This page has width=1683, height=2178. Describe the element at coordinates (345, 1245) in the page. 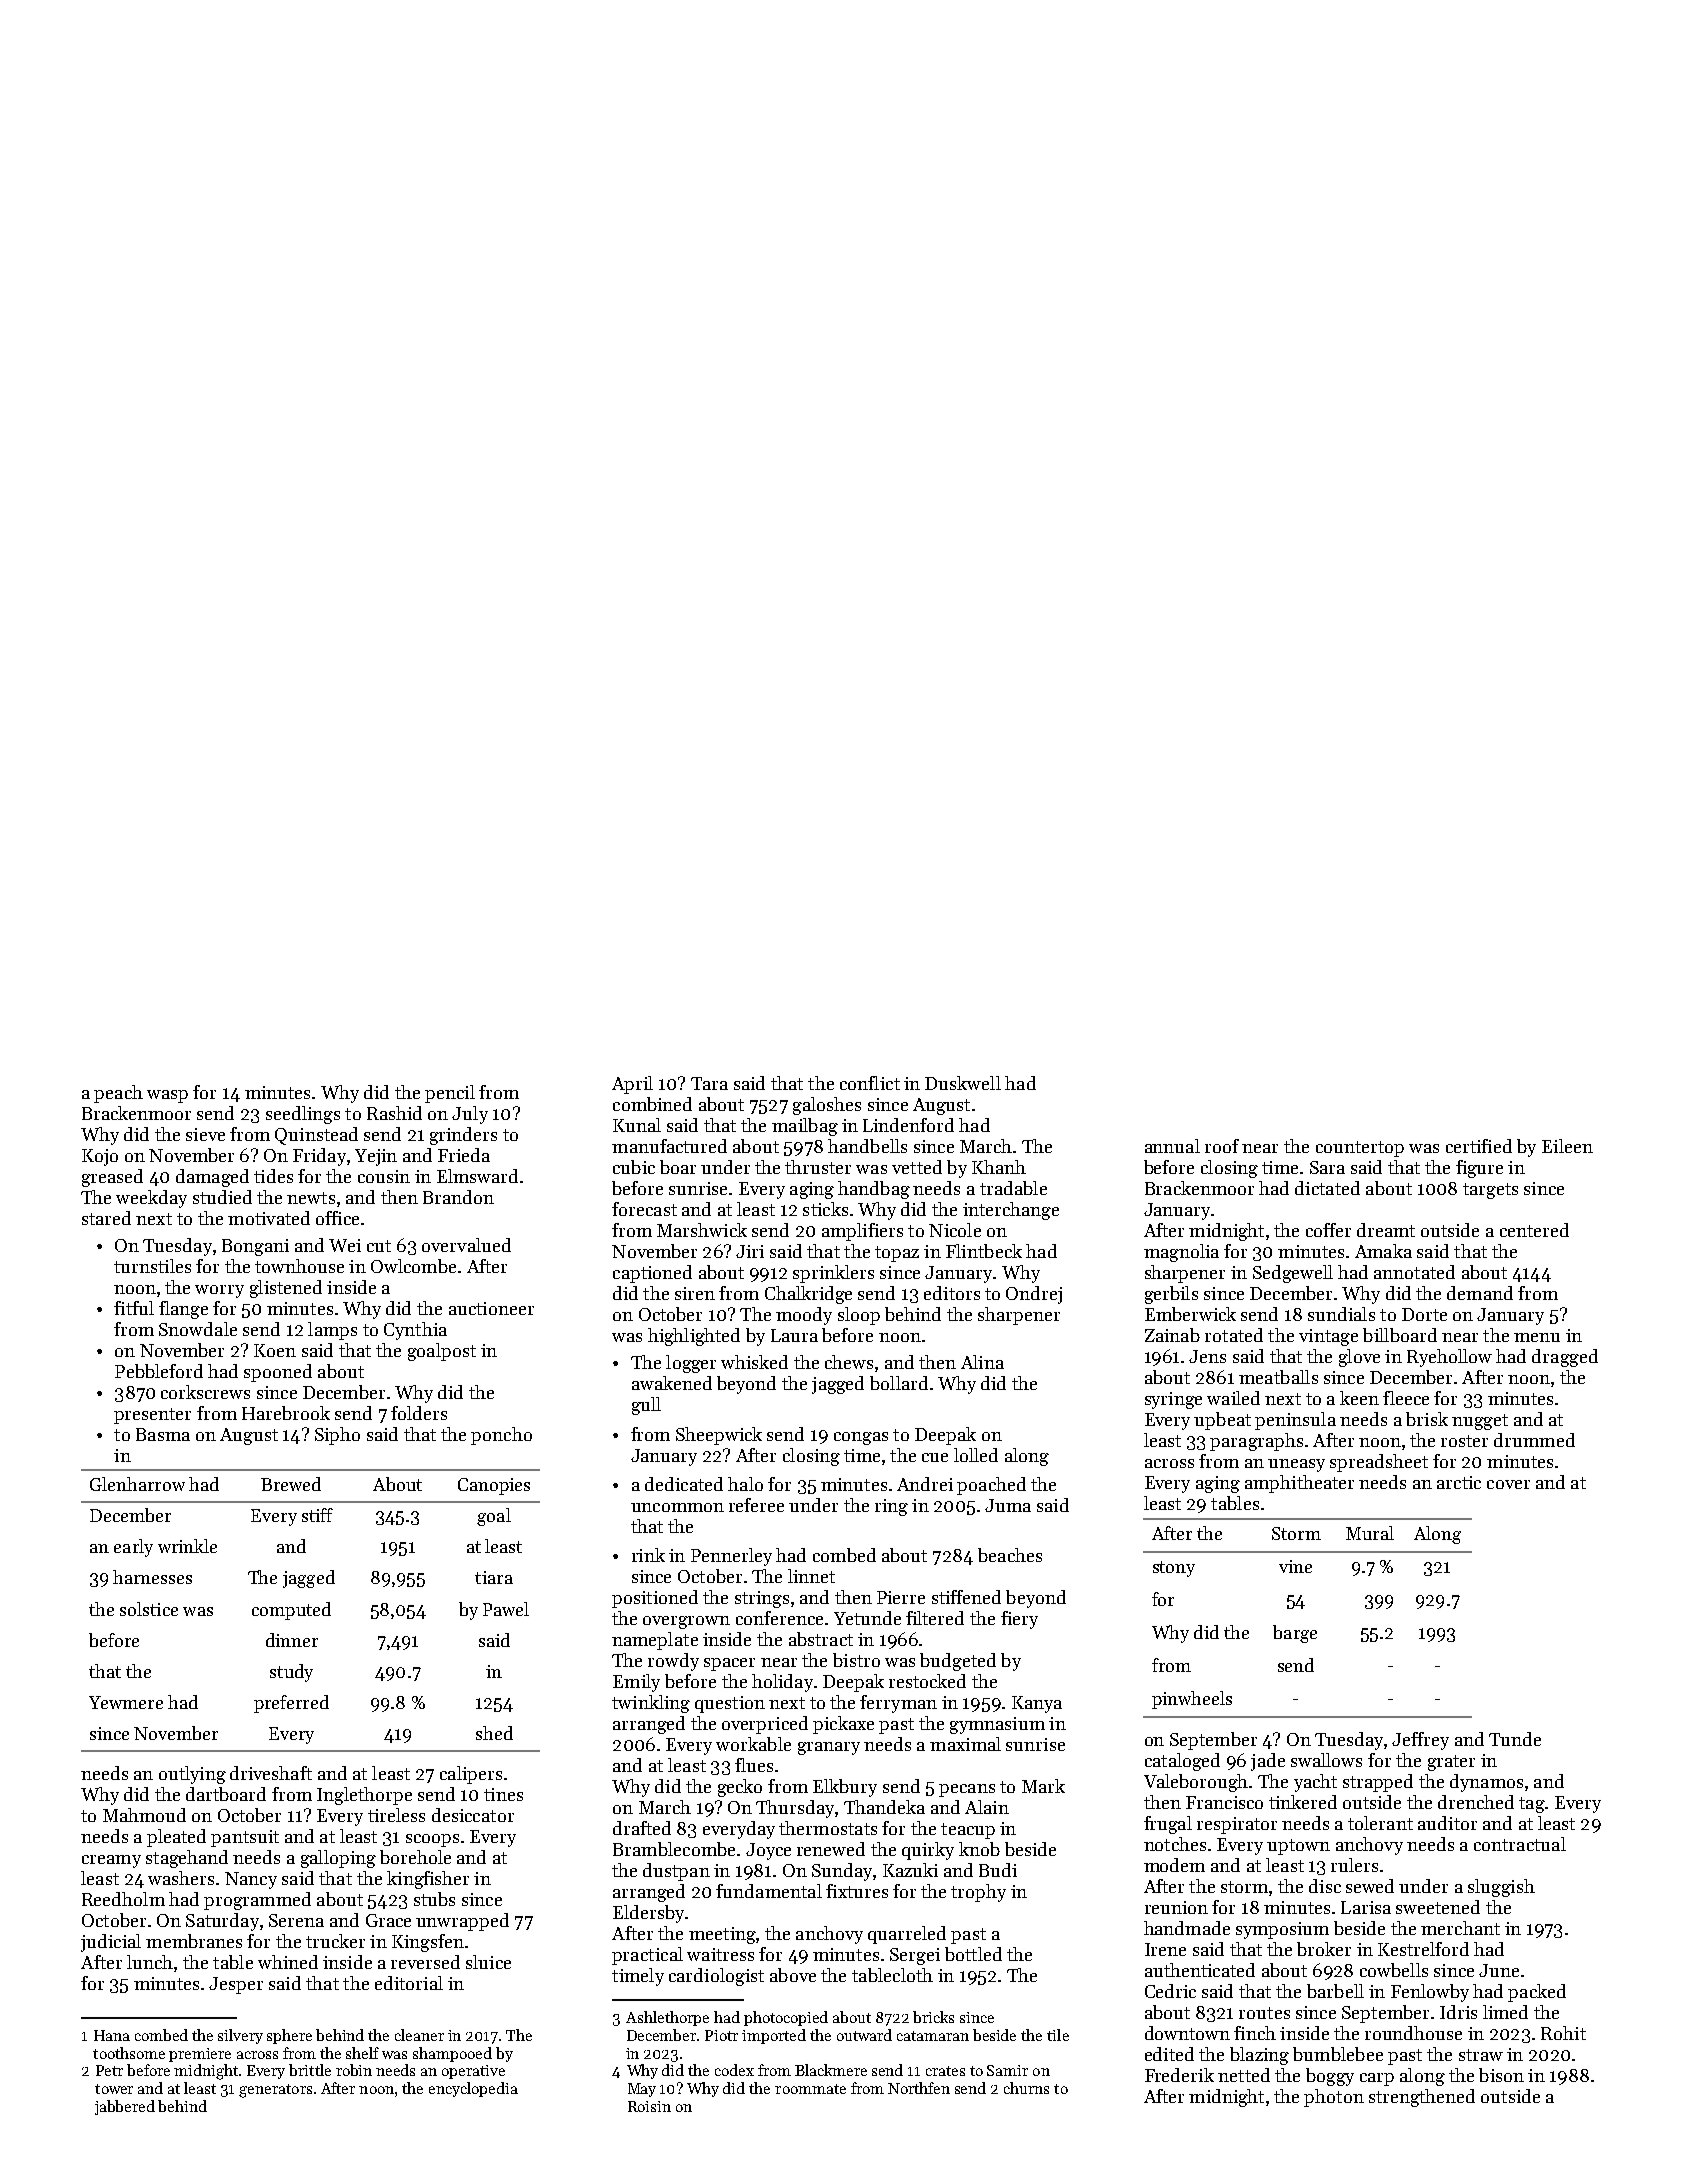

I see `Wei` at that location.
